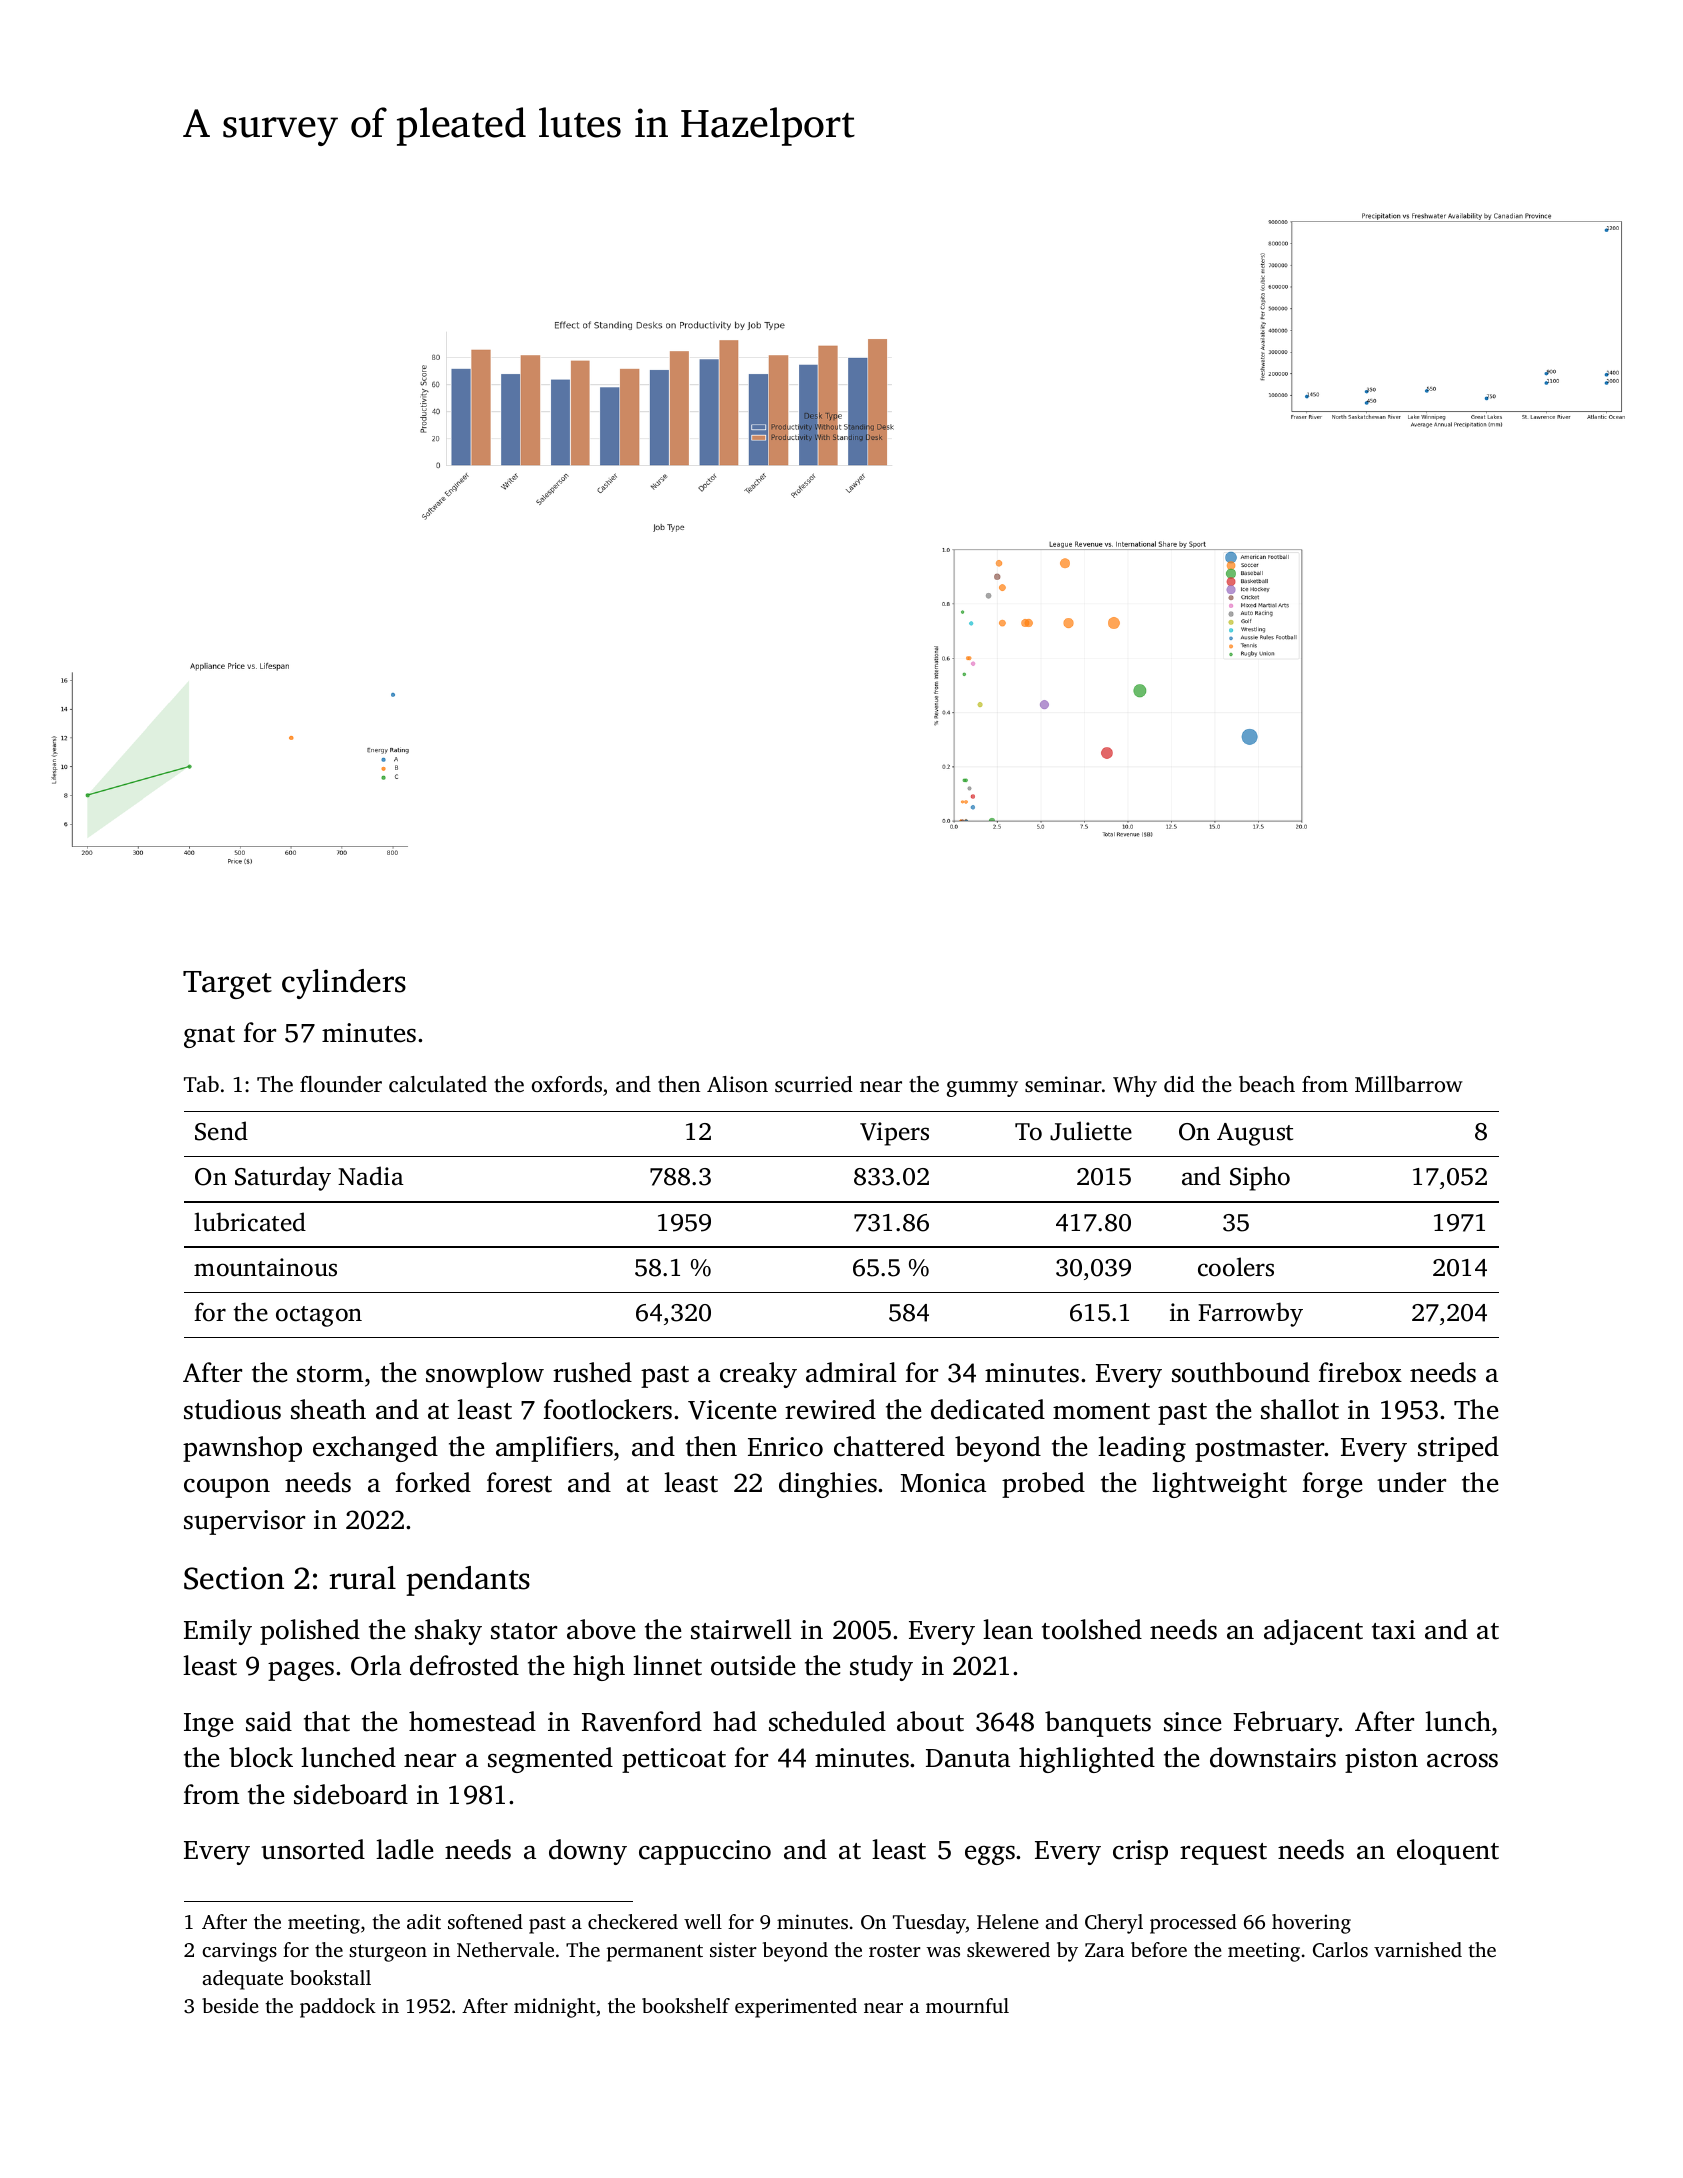 This screenshot has width=1683, height=2178. I want to click on scurried, so click(814, 1084).
